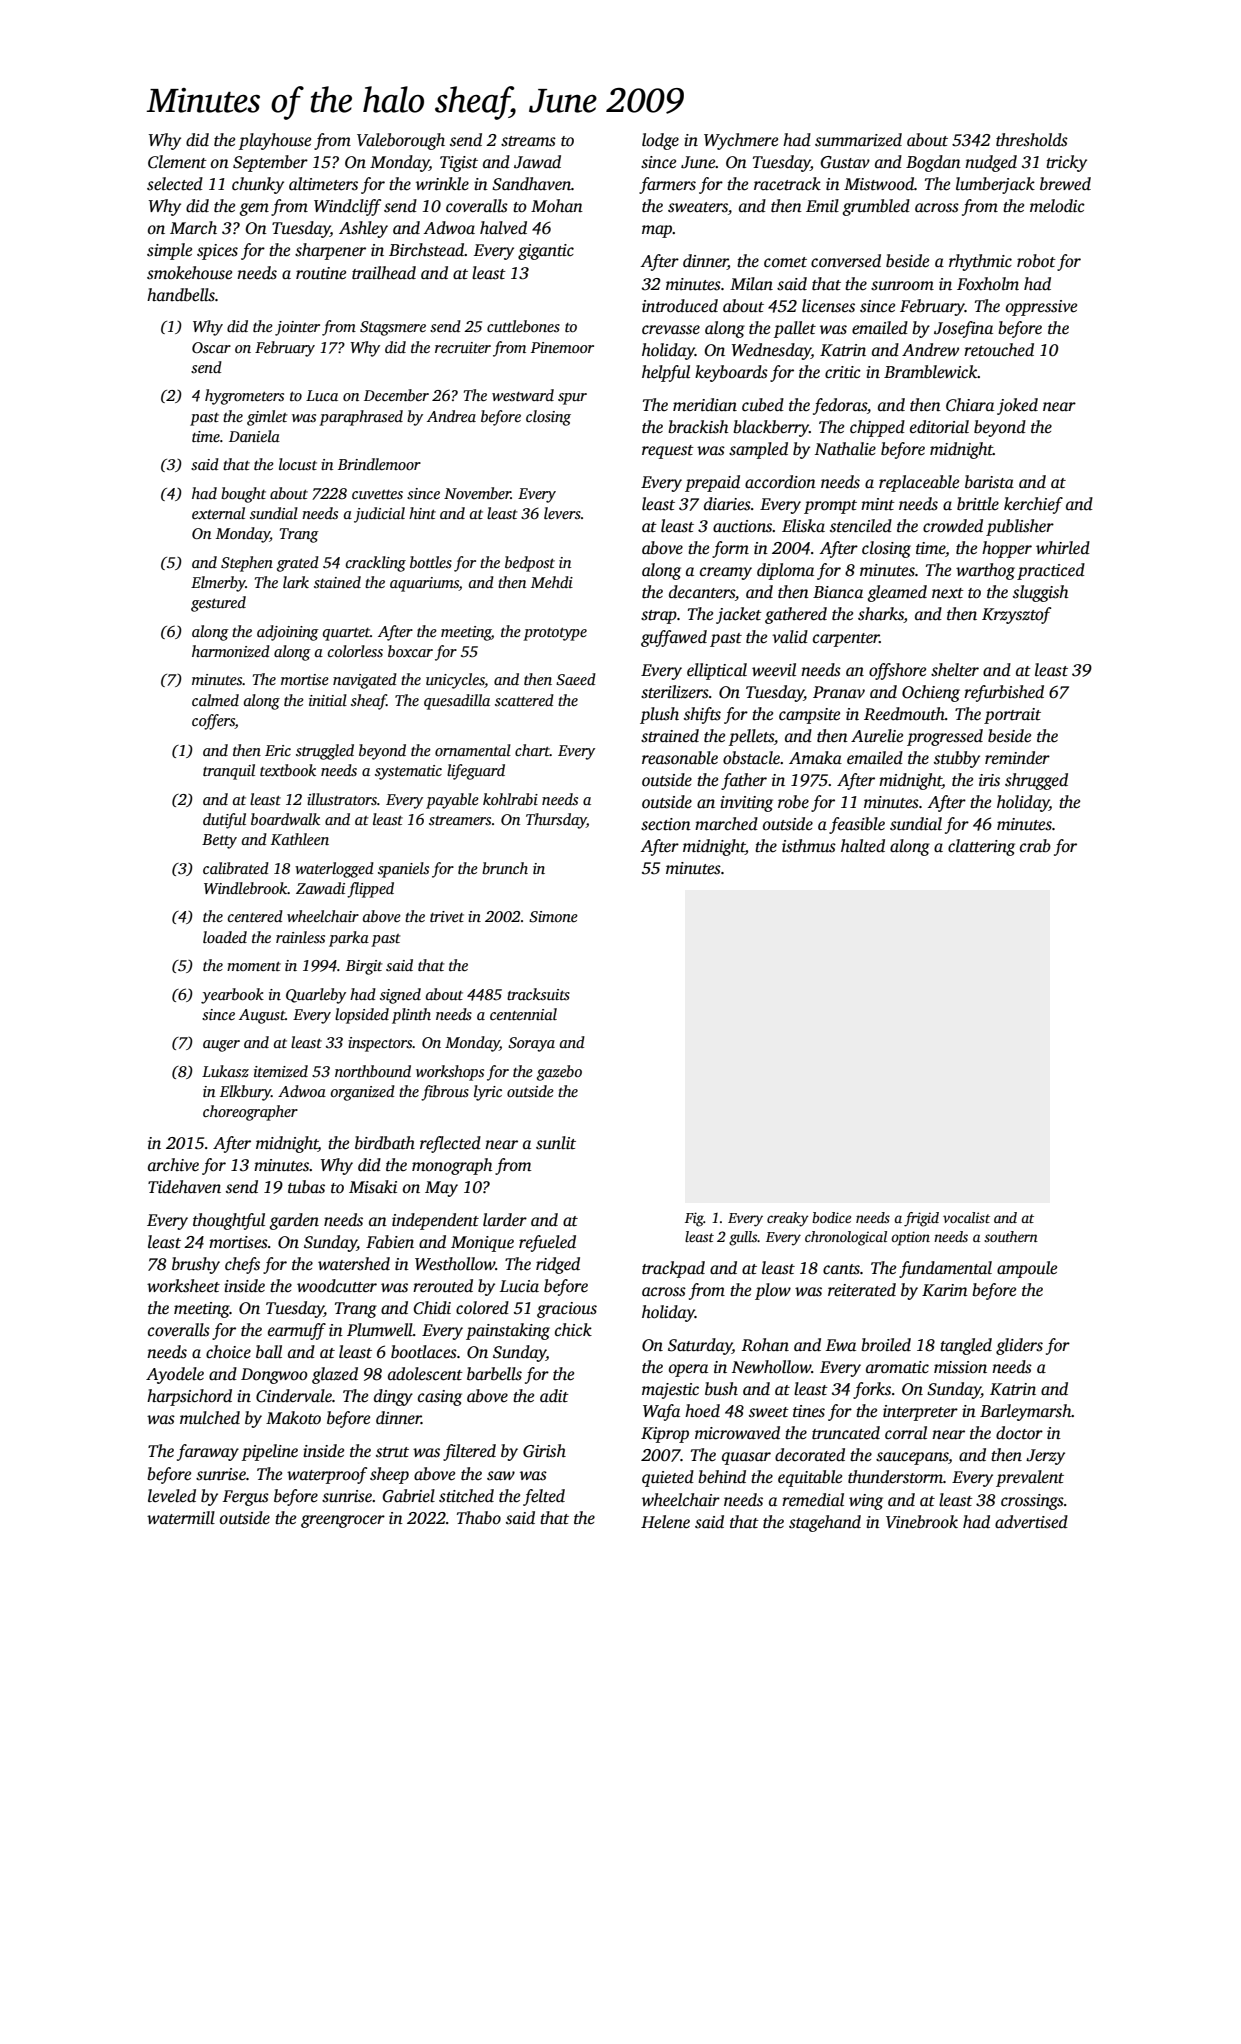  I want to click on harmonized, so click(231, 651).
